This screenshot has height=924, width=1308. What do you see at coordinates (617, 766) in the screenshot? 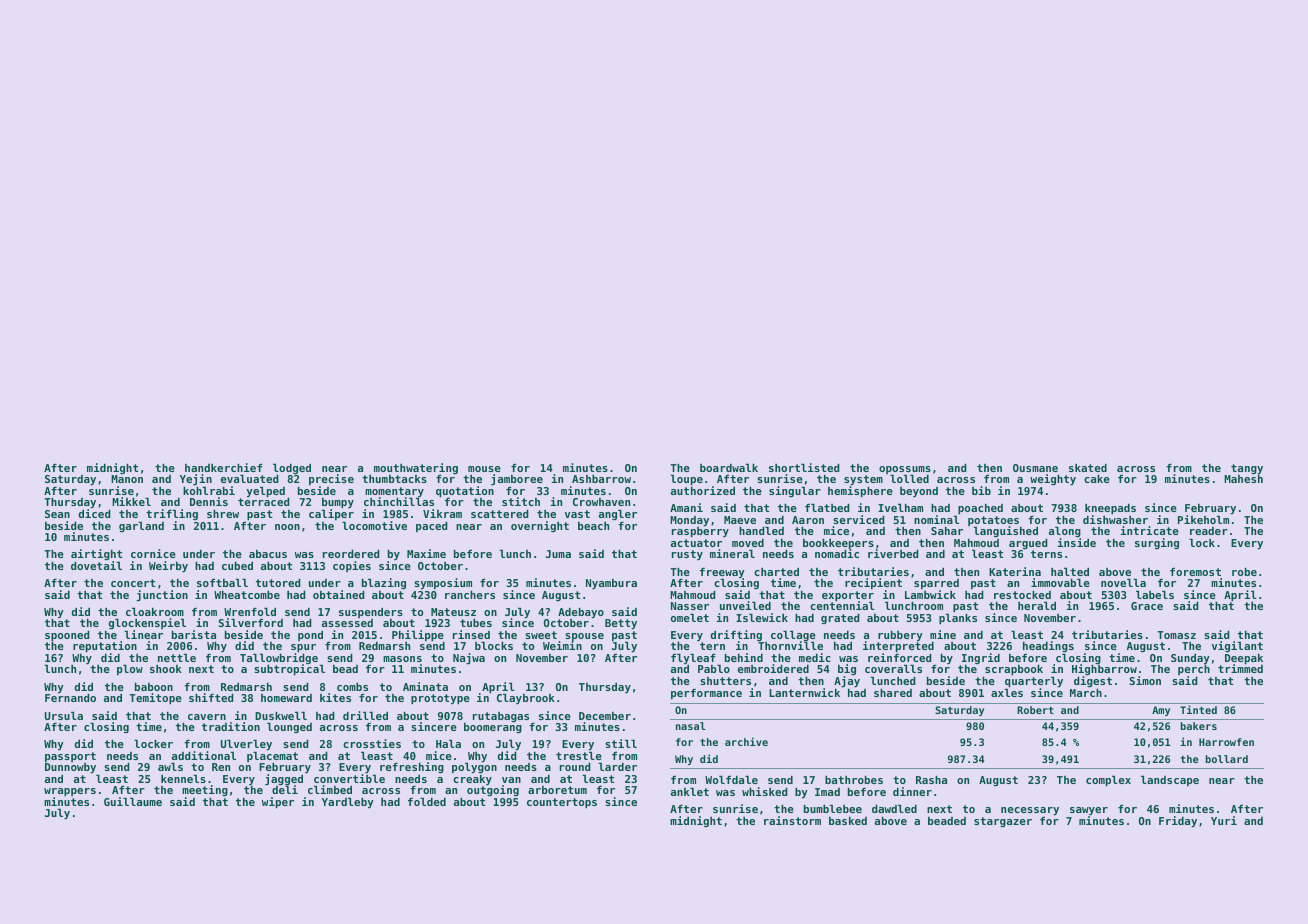
I see `larder` at bounding box center [617, 766].
